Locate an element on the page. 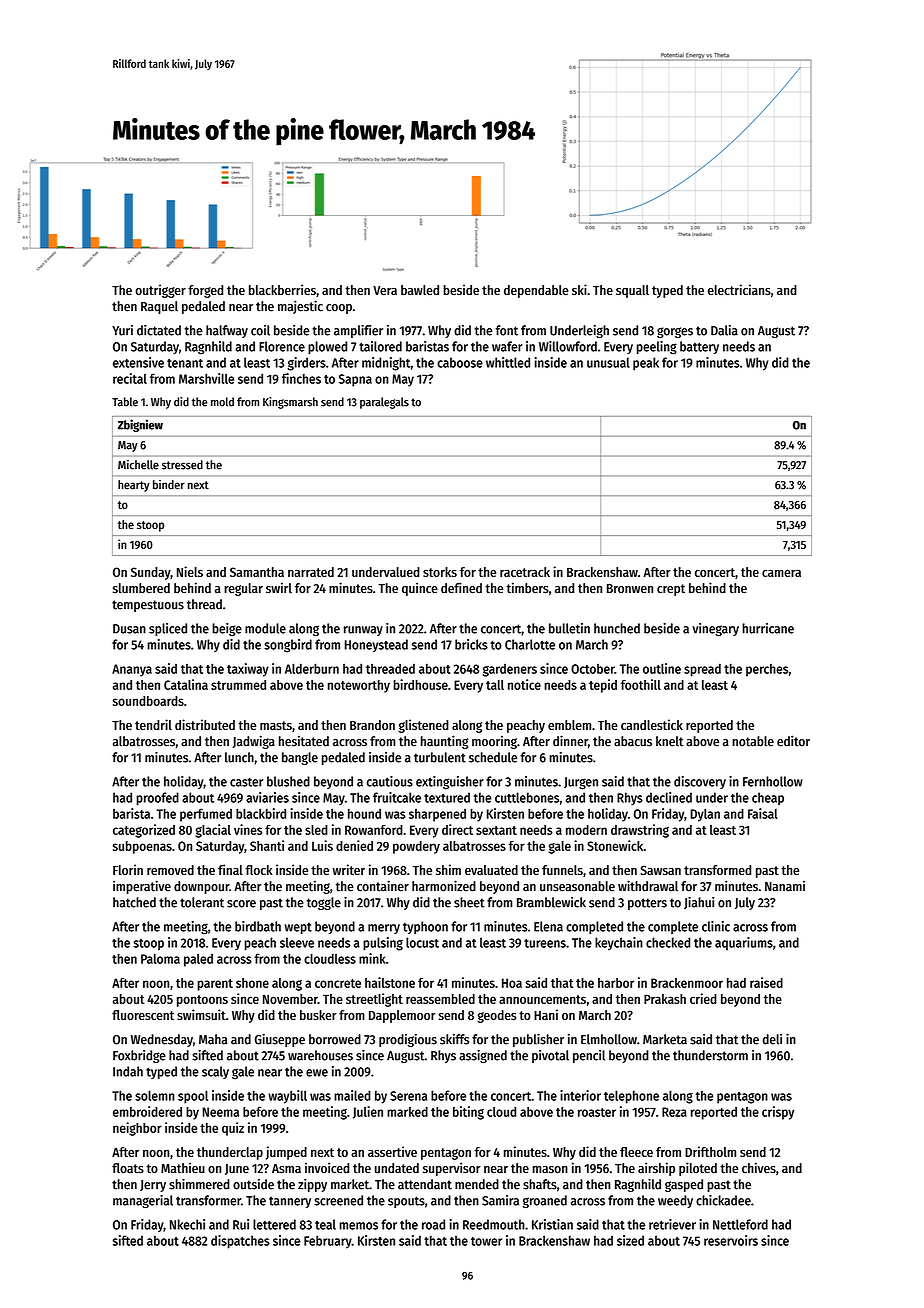 Image resolution: width=924 pixels, height=1308 pixels. shone is located at coordinates (252, 983).
